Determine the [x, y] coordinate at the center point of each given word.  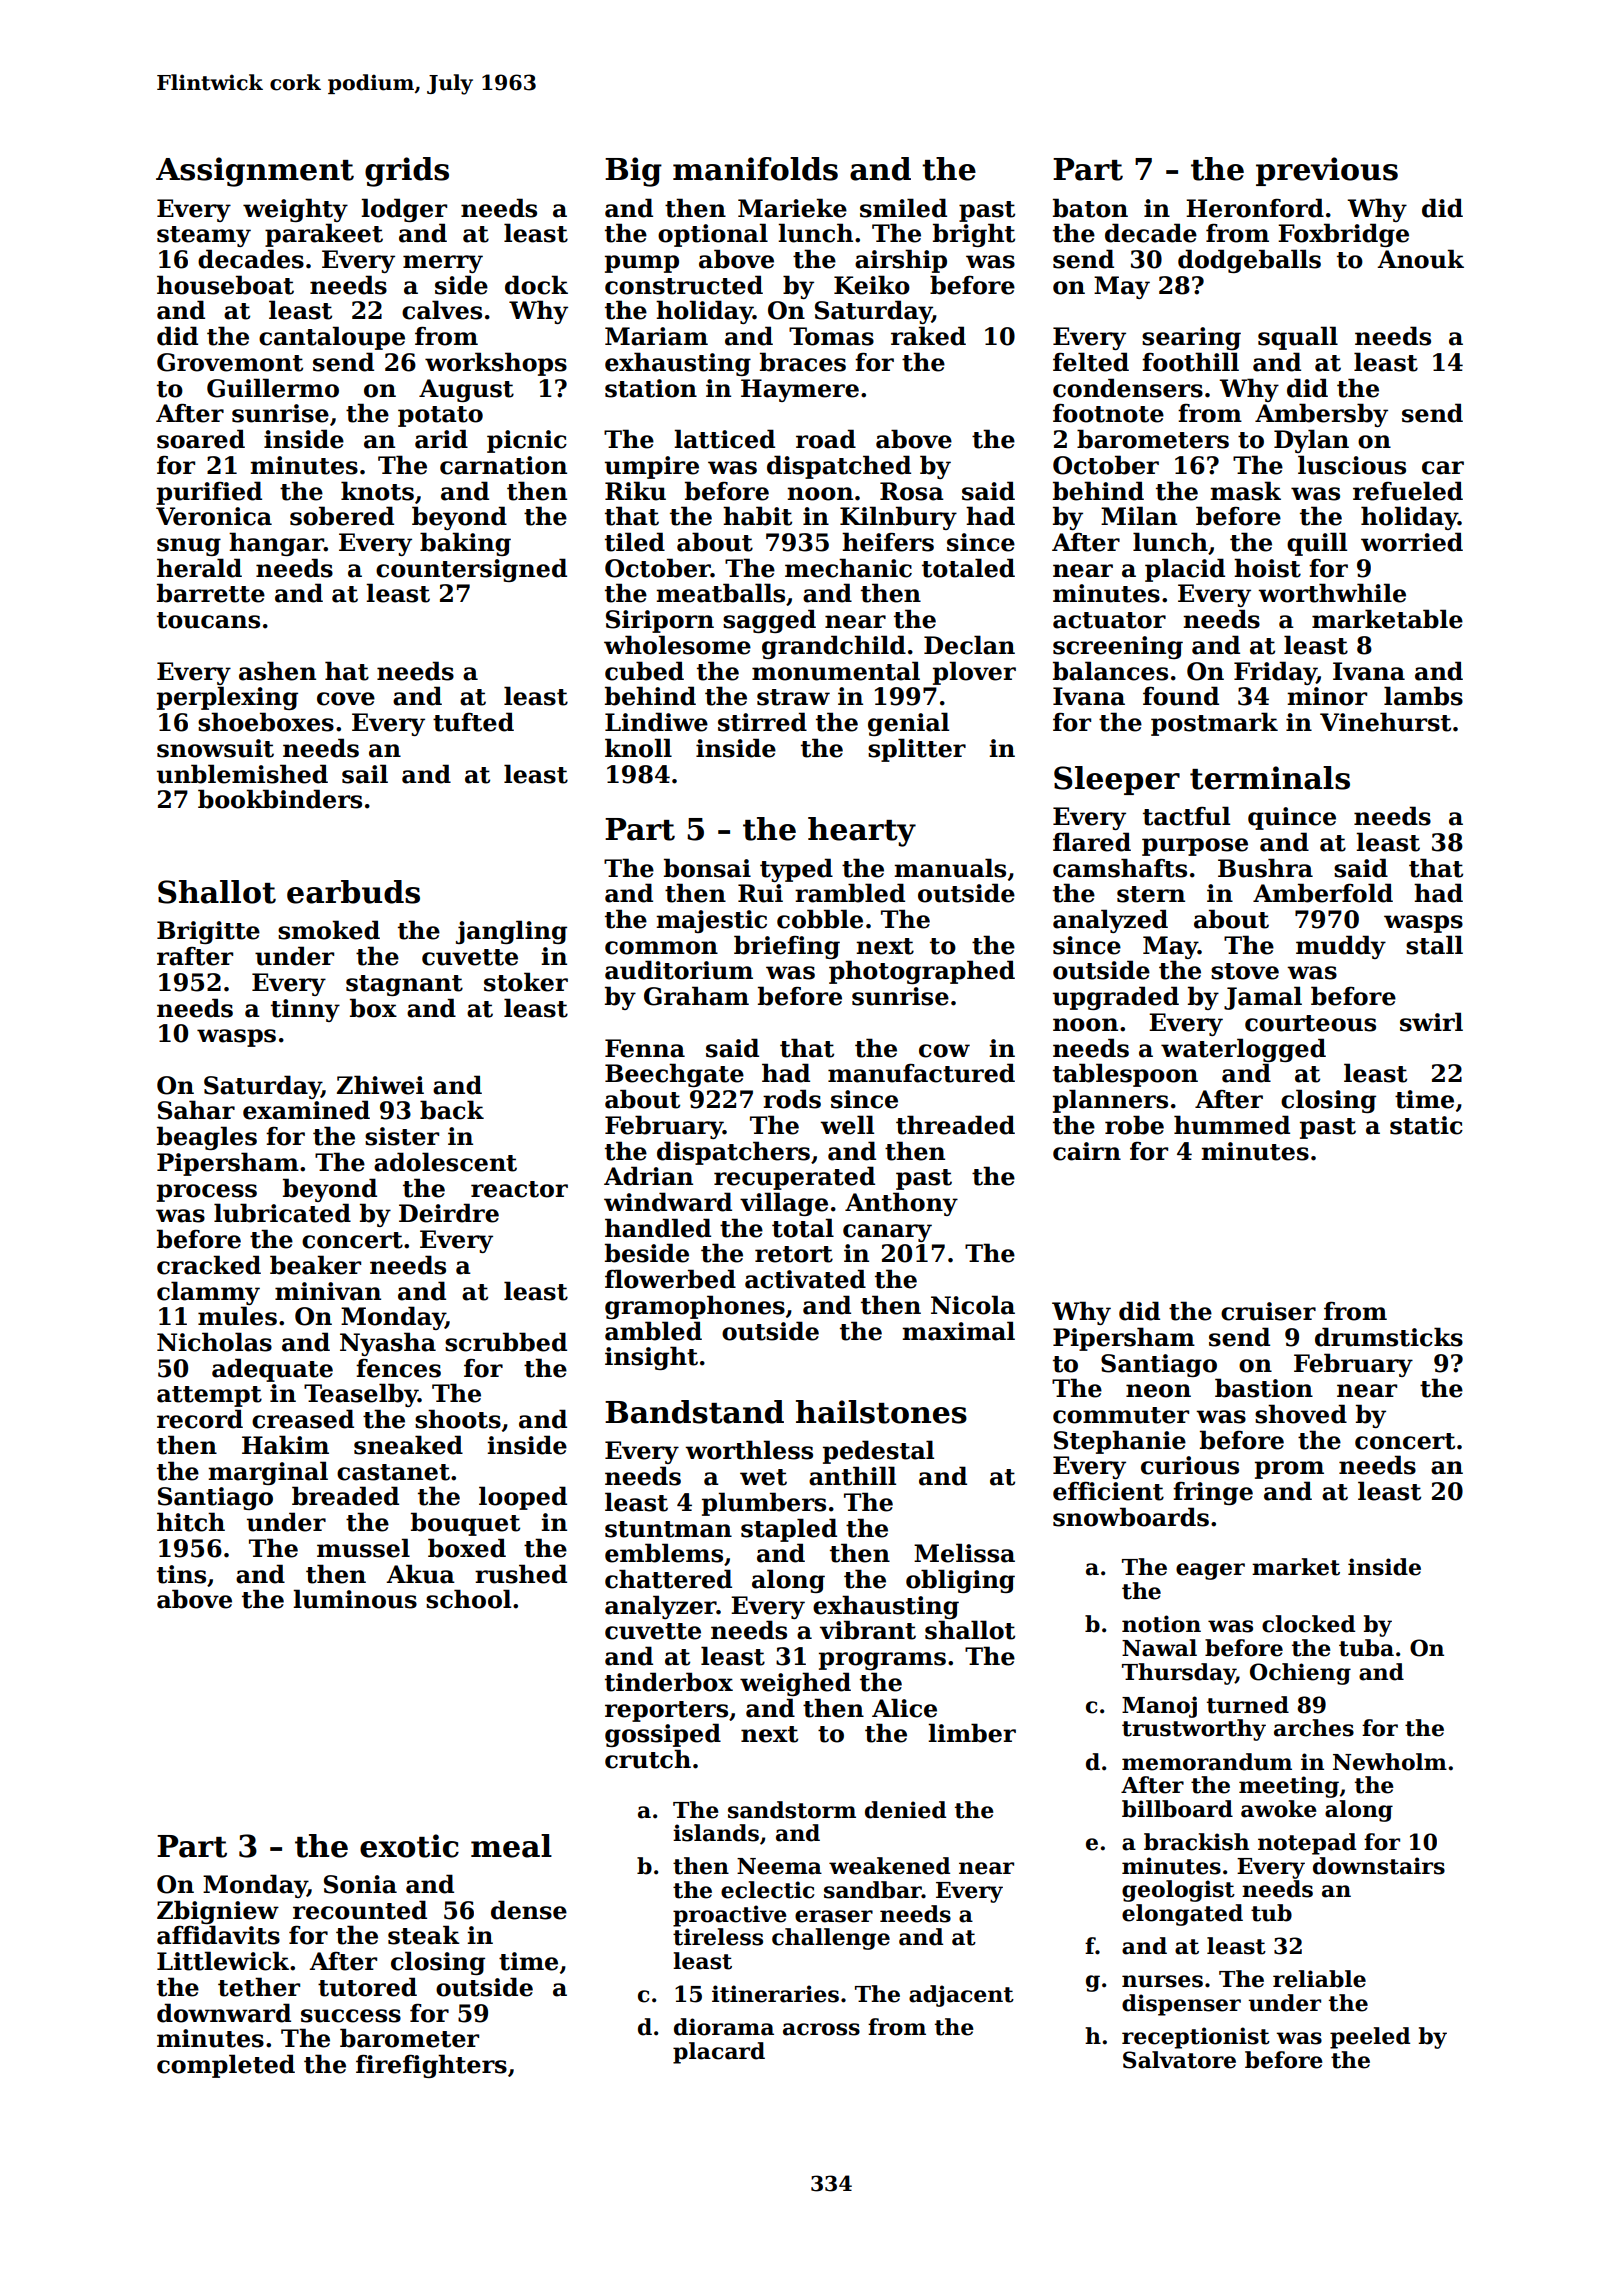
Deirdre [449, 1213]
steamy [204, 236]
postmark [1214, 724]
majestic [711, 921]
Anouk [1420, 259]
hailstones [881, 1412]
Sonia [360, 1884]
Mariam [656, 336]
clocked [1308, 1624]
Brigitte [208, 932]
